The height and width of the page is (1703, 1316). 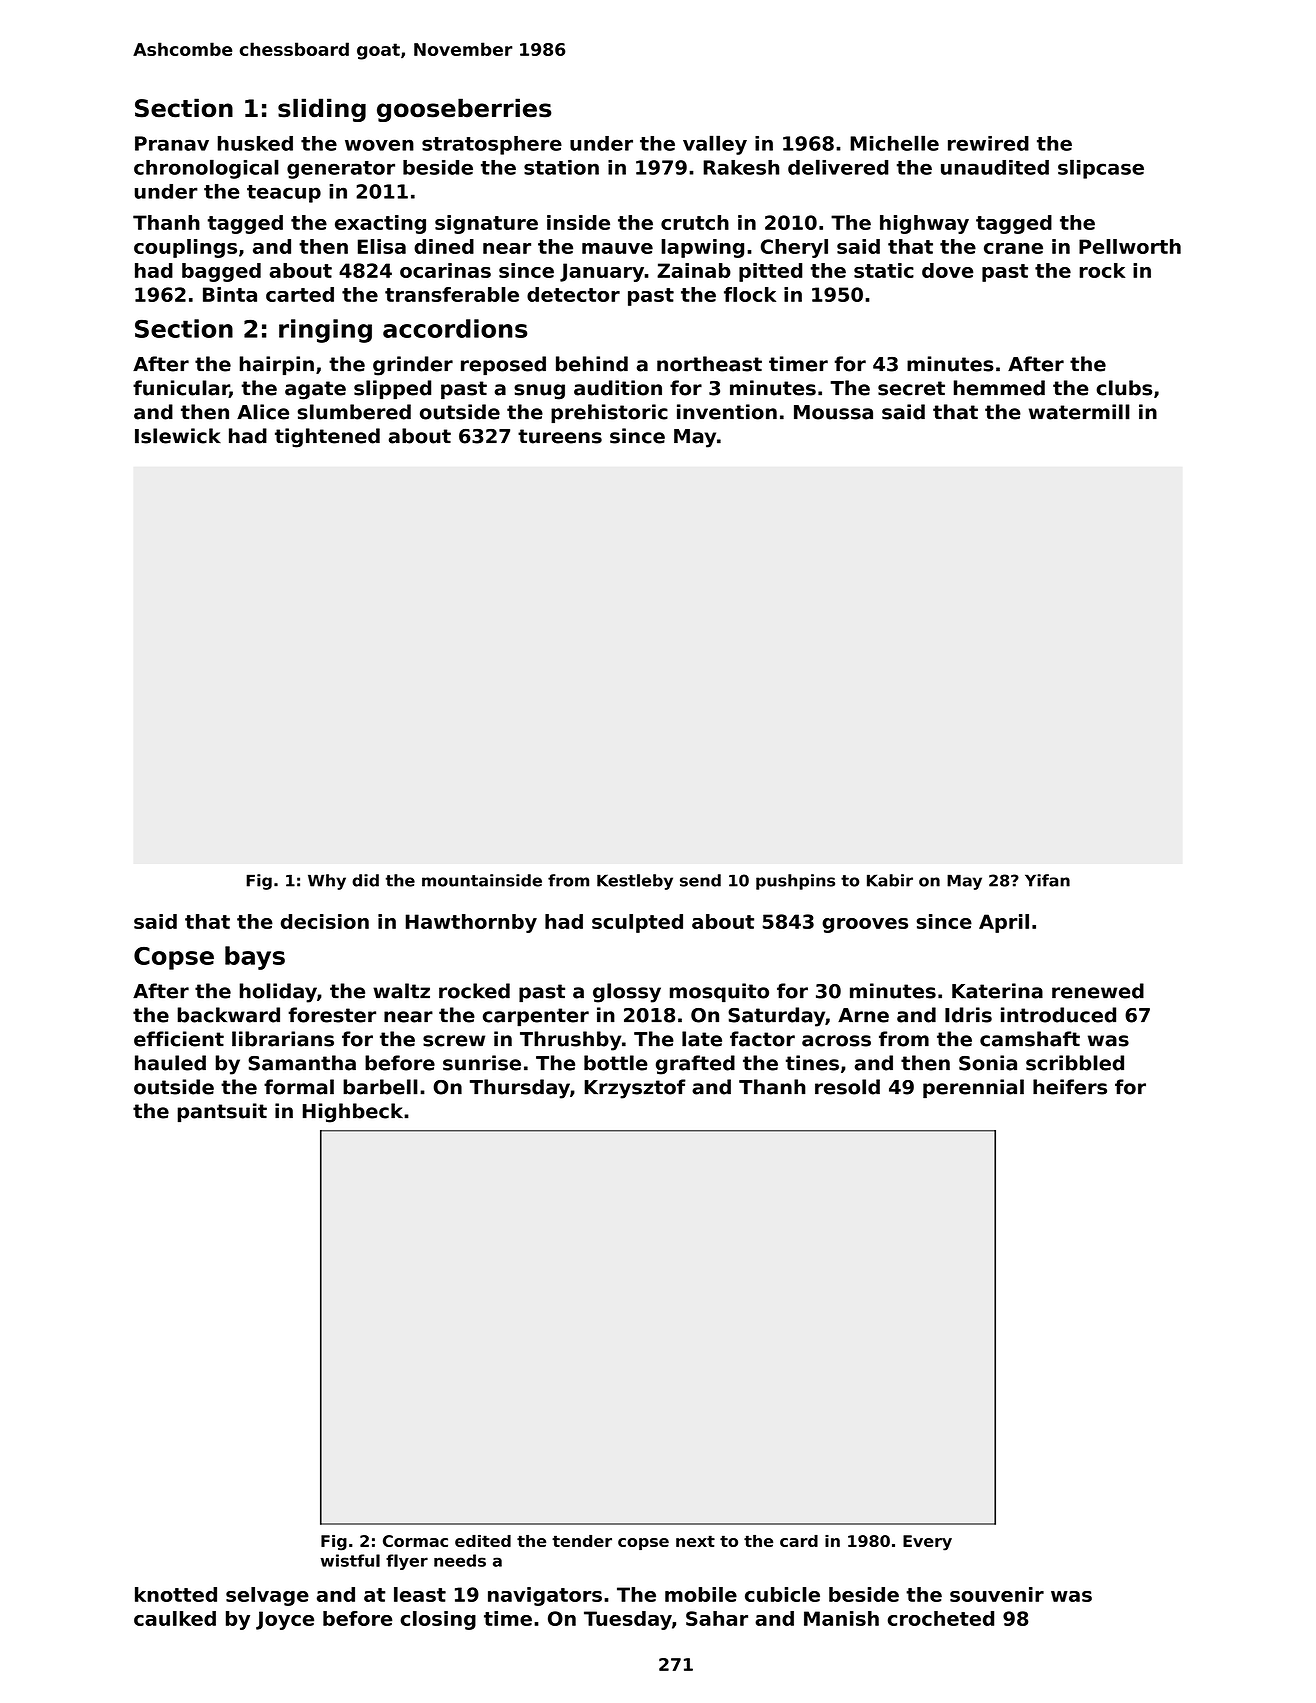 I want to click on mobile, so click(x=701, y=1594).
